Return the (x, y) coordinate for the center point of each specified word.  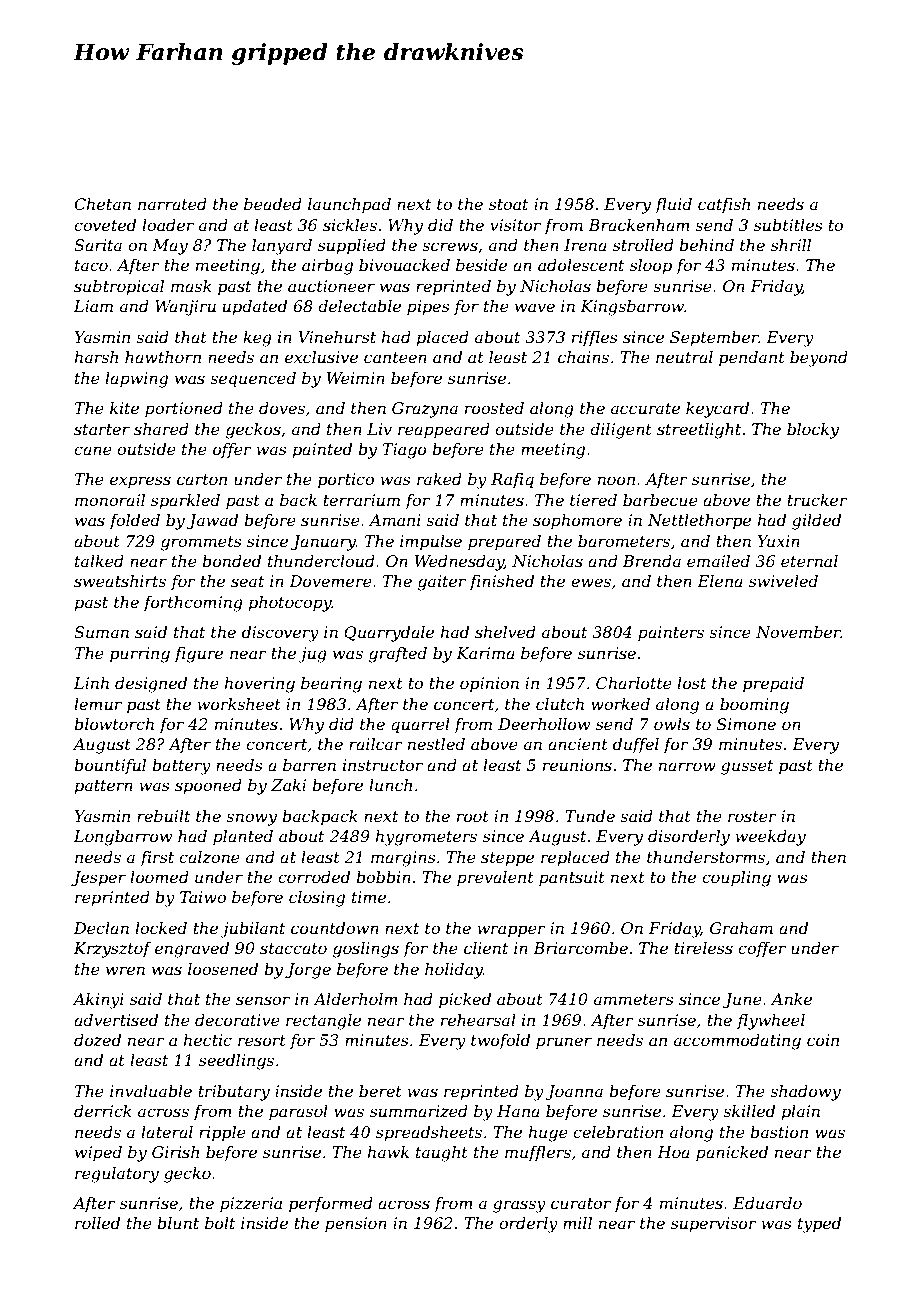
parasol (298, 1113)
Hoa (673, 1152)
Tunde (590, 816)
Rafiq (512, 481)
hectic (208, 1040)
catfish (724, 205)
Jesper (98, 879)
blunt (178, 1223)
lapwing (136, 380)
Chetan (102, 204)
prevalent (495, 879)
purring (140, 655)
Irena (585, 245)
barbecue (660, 500)
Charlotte (634, 683)
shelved (505, 632)
